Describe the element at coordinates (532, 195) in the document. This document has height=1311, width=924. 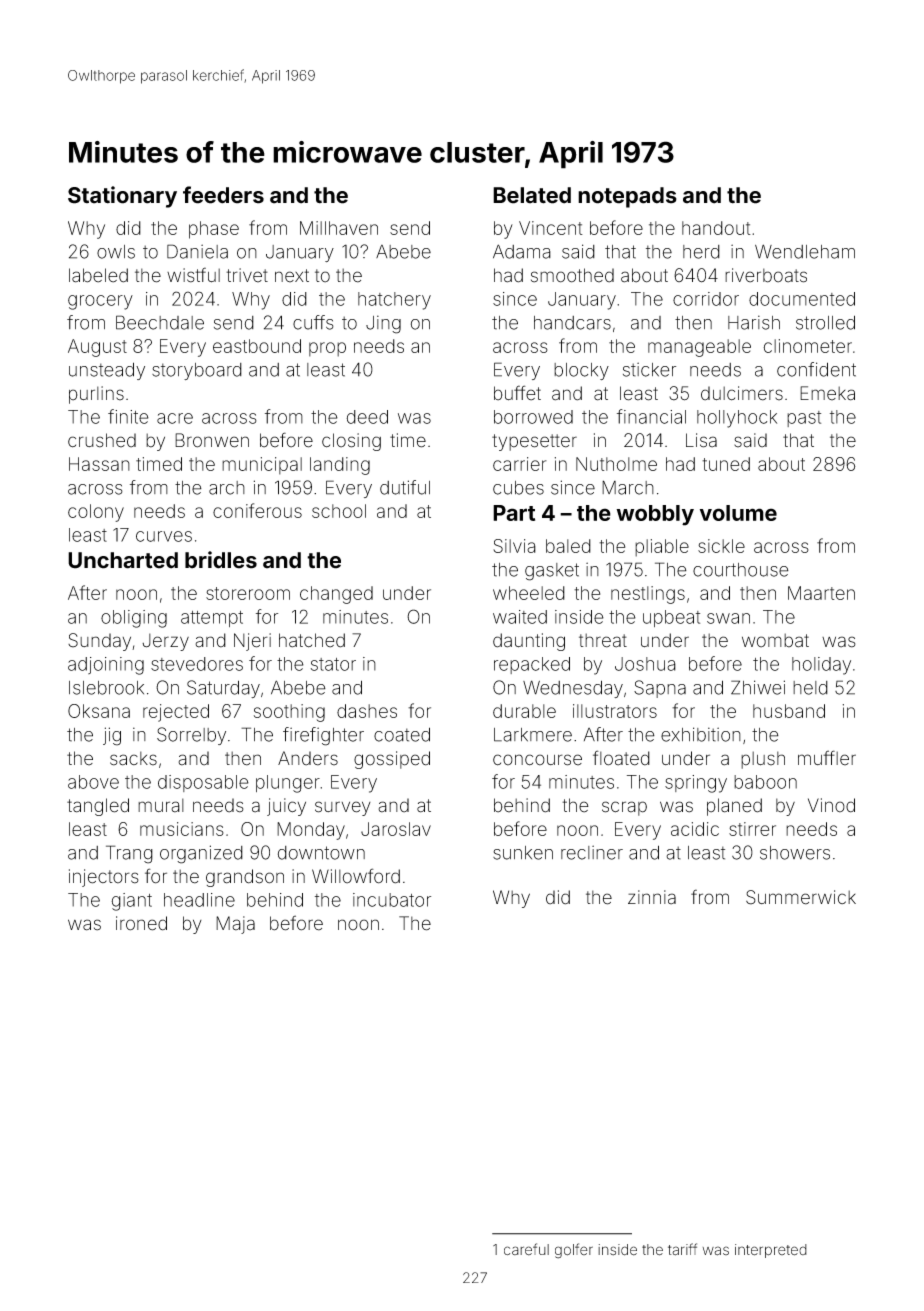
I see `Belated` at that location.
